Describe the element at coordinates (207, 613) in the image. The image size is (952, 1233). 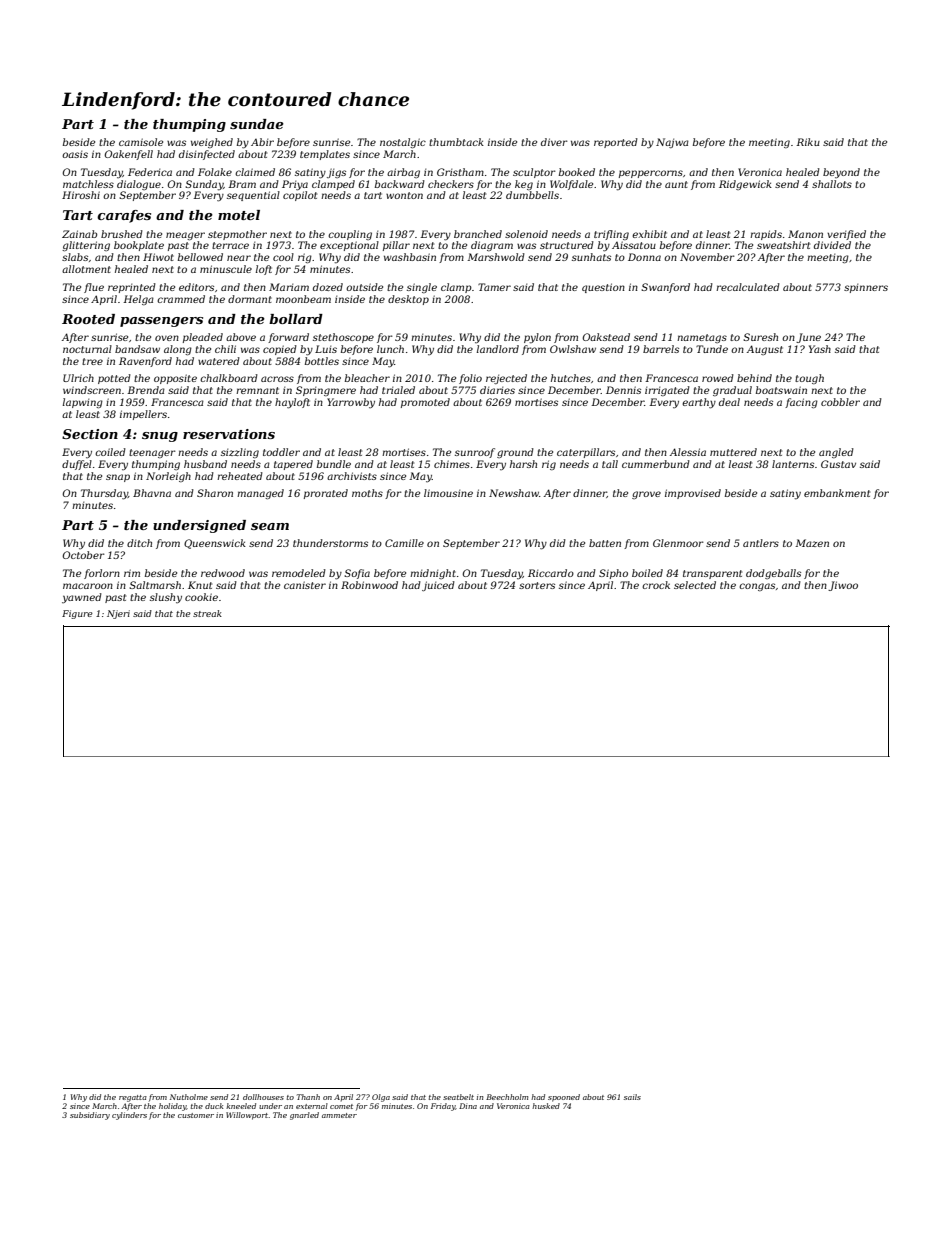
I see `streak` at that location.
